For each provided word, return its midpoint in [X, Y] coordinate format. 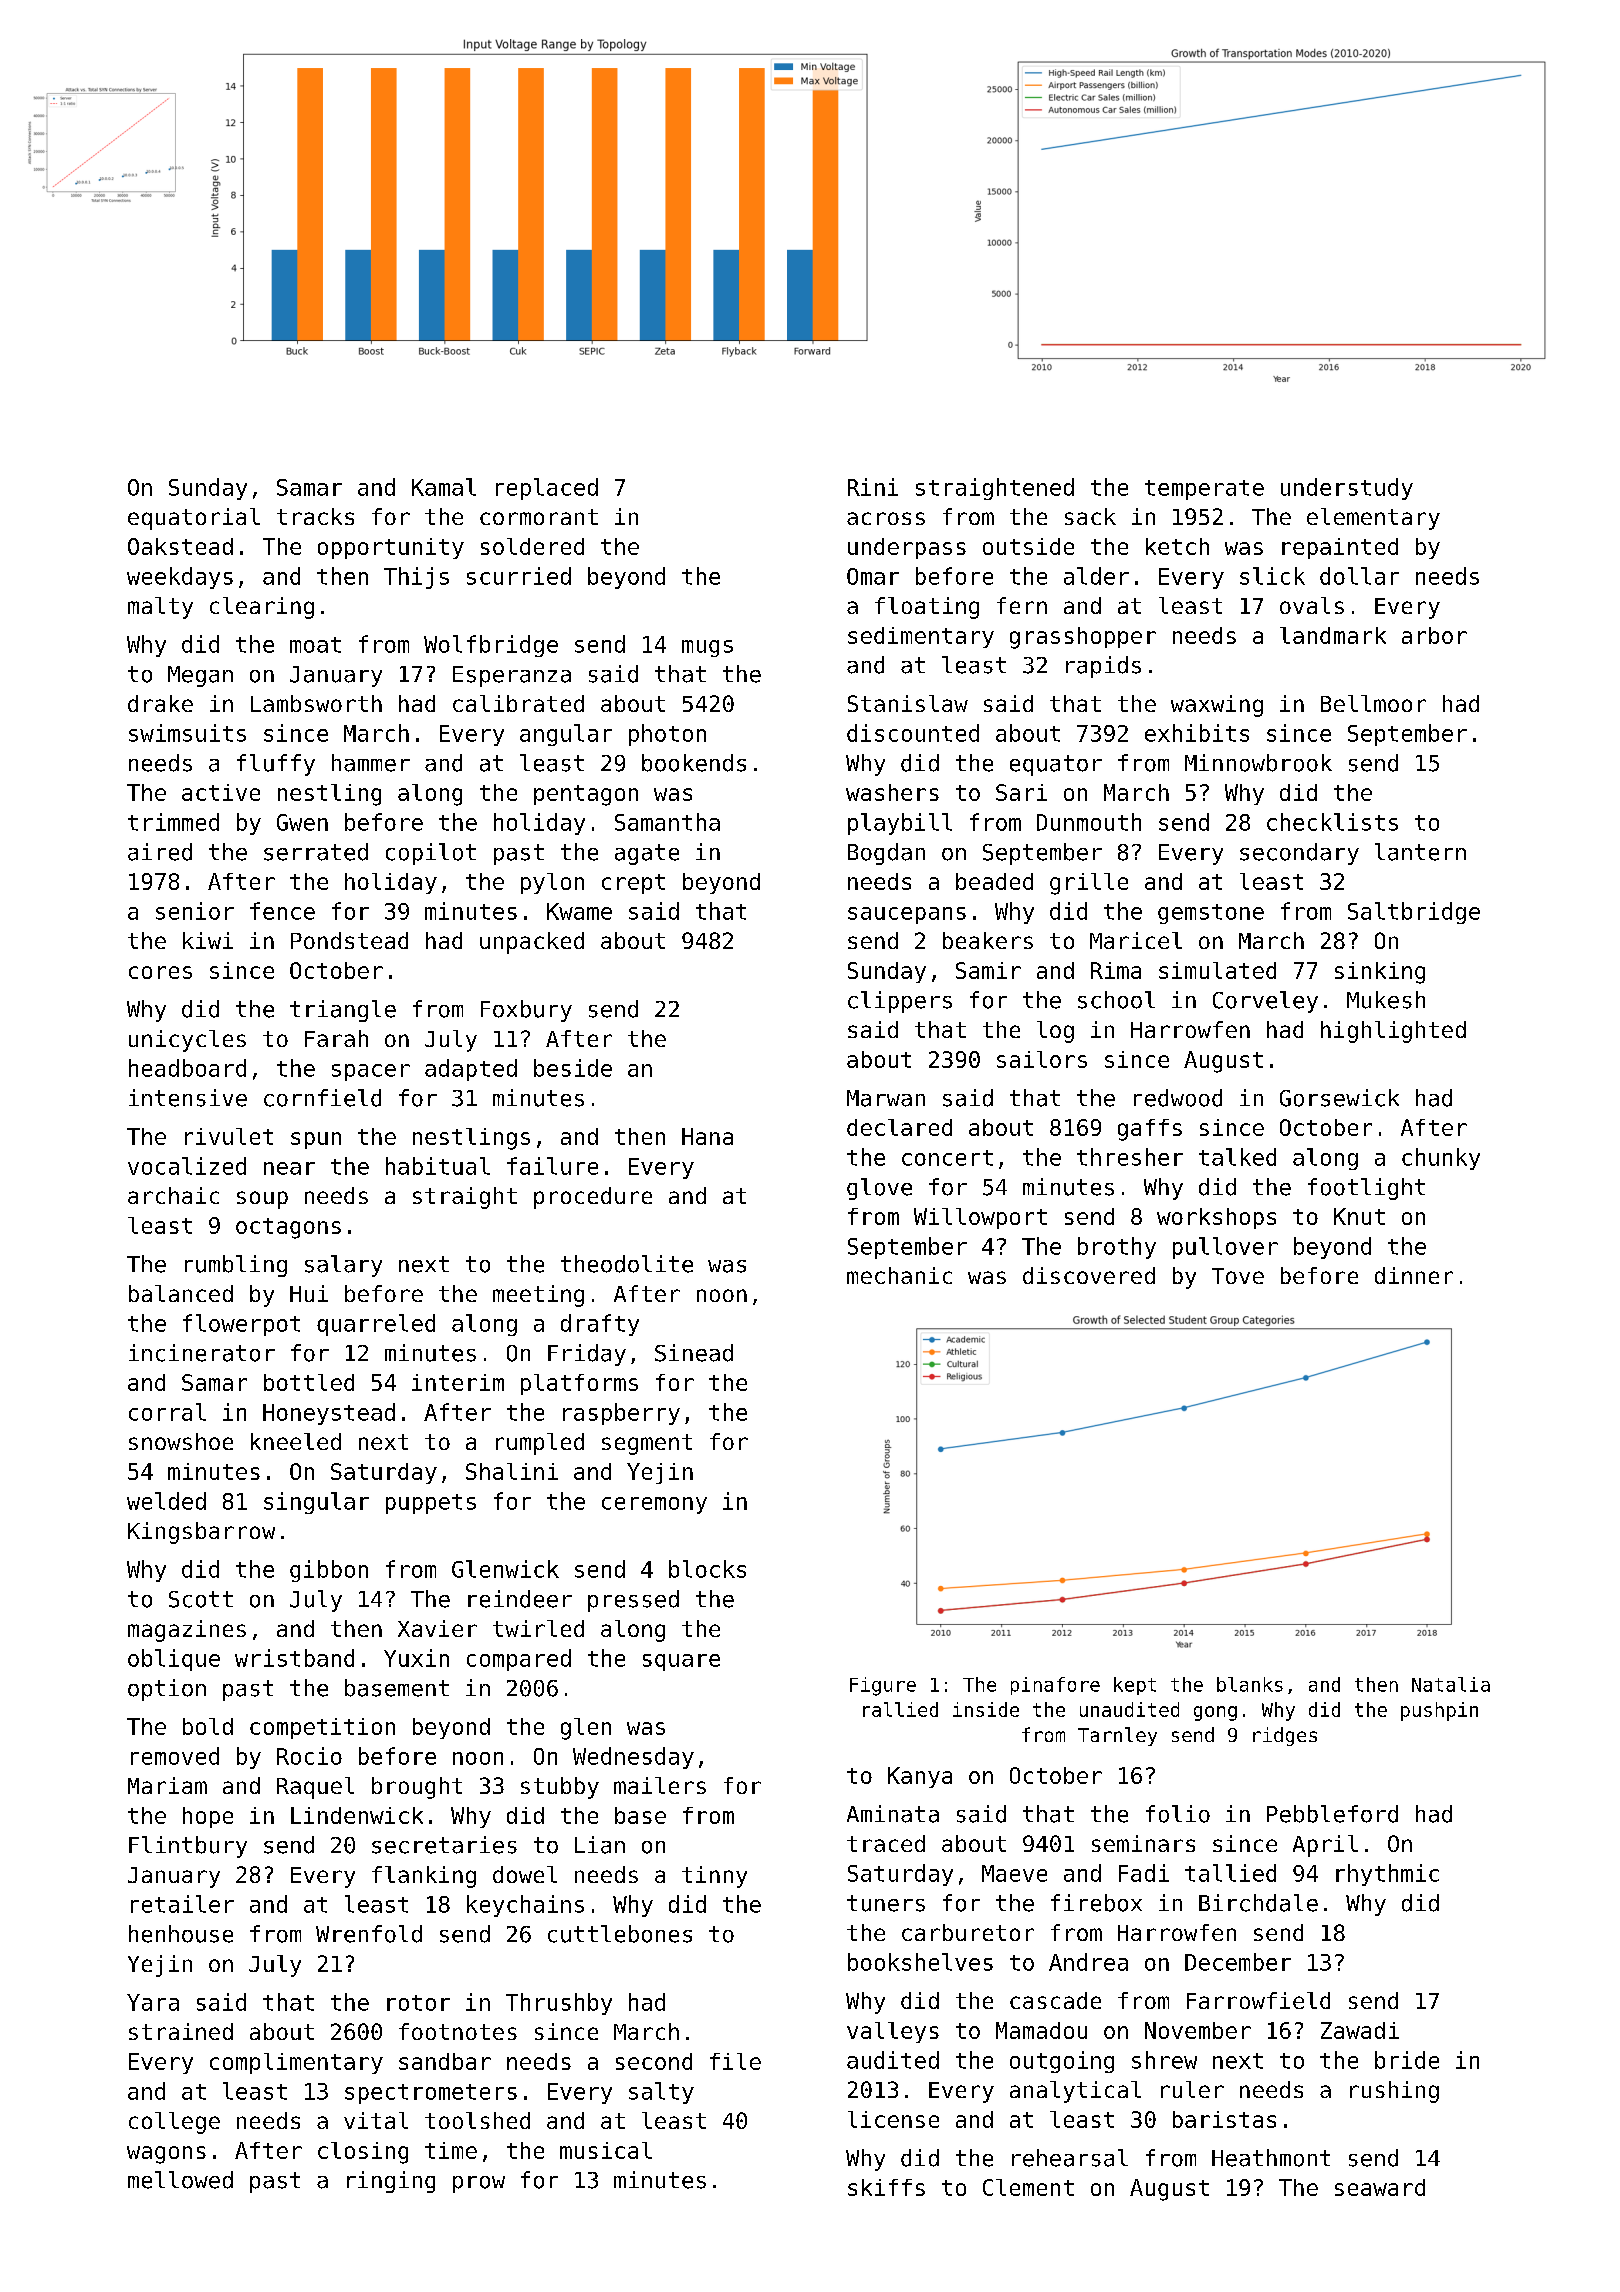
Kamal [444, 487]
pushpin [1439, 1711]
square [681, 1662]
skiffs [886, 2187]
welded [166, 1501]
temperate [1204, 490]
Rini [873, 487]
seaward [1380, 2187]
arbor [1434, 635]
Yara [153, 2002]
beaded [994, 881]
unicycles [187, 1041]
